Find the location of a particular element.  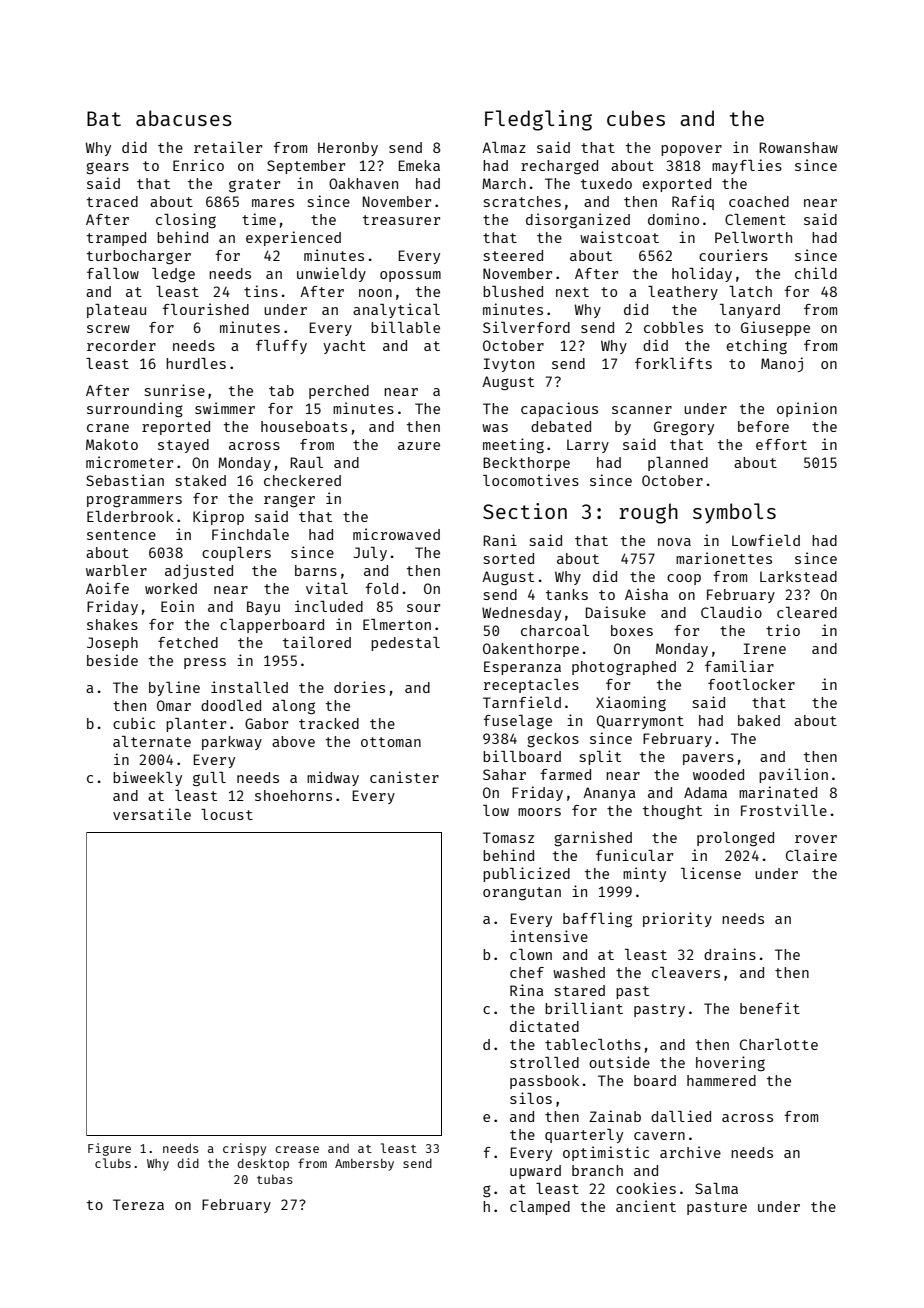

Silverford is located at coordinates (526, 327).
